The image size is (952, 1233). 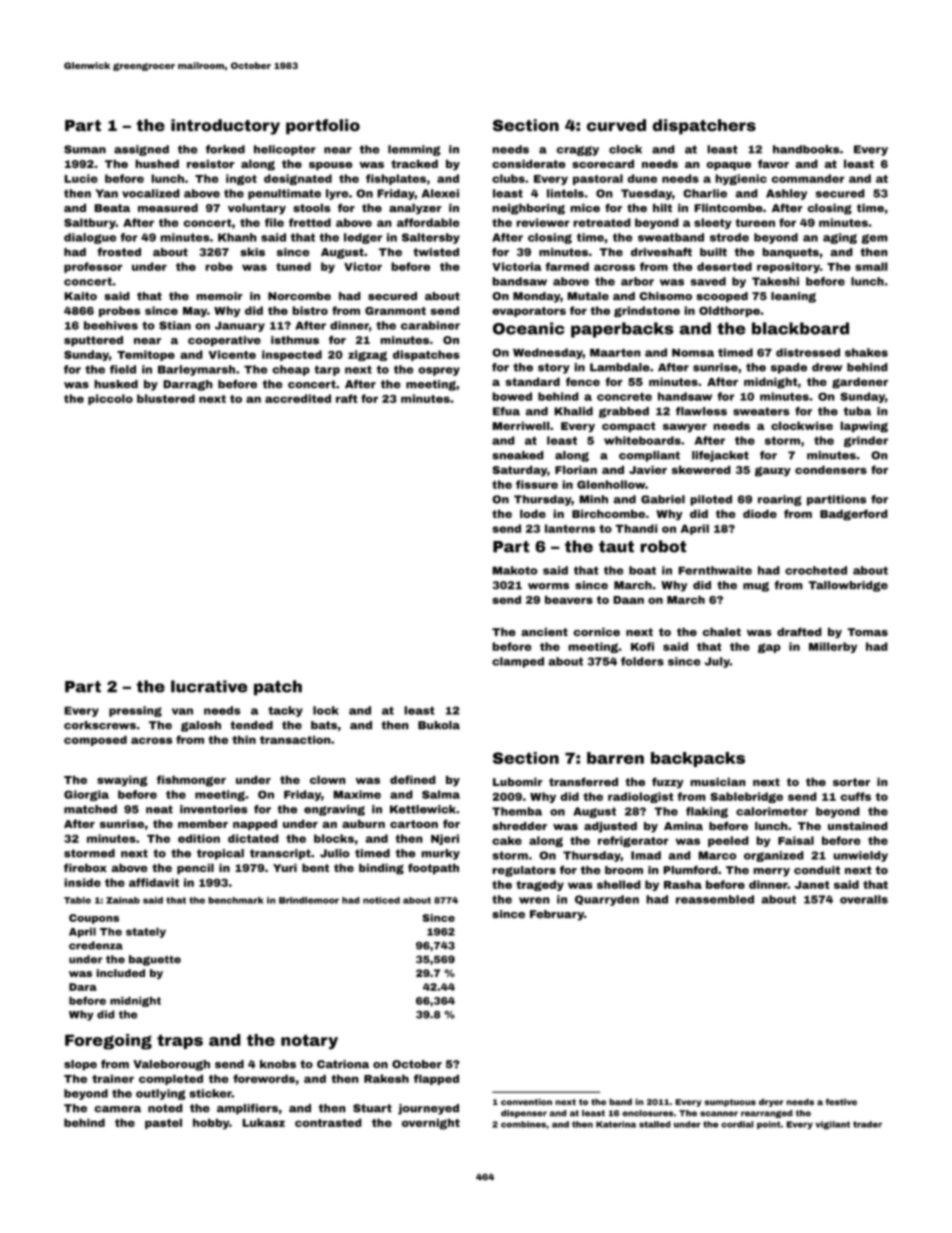 What do you see at coordinates (240, 326) in the screenshot?
I see `January` at bounding box center [240, 326].
